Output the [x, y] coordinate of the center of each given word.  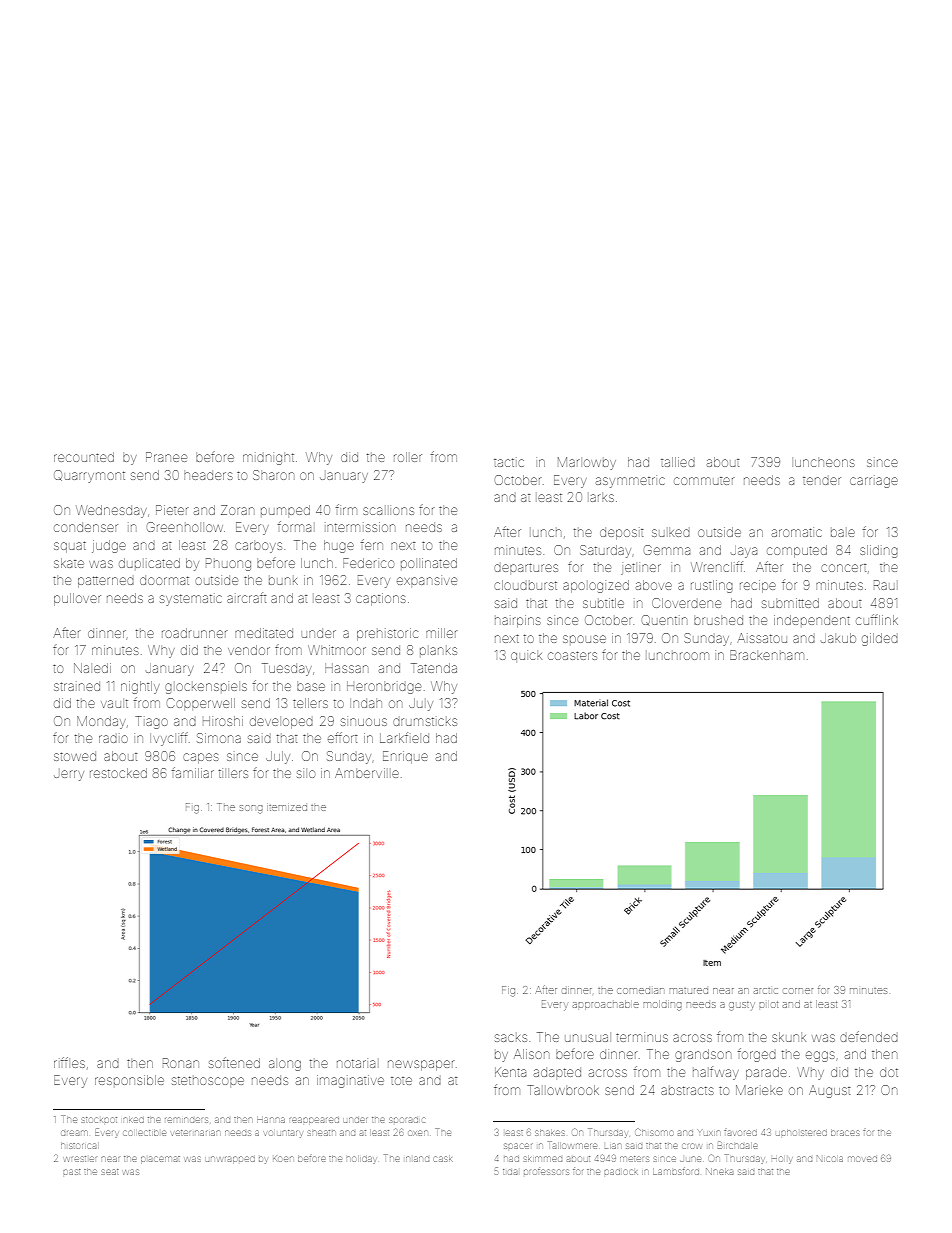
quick [526, 657]
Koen [283, 1159]
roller [408, 457]
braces [845, 1133]
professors [546, 1172]
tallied [678, 462]
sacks [511, 1038]
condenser [86, 527]
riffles [69, 1062]
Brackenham [767, 655]
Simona [219, 738]
